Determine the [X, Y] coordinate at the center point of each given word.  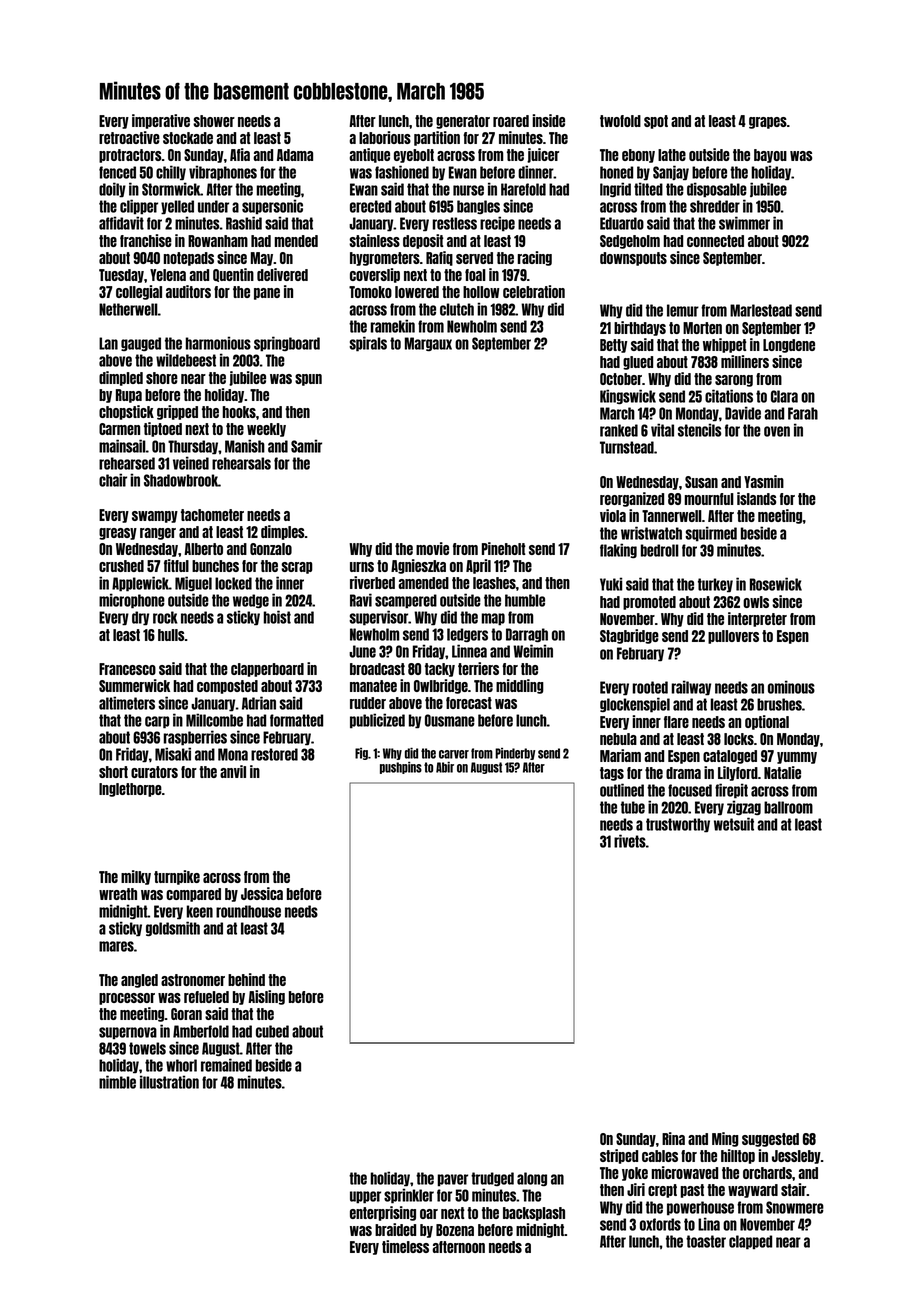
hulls [171, 635]
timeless [405, 1246]
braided [395, 1229]
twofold [620, 121]
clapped [750, 1242]
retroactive [129, 137]
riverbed [372, 582]
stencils [699, 430]
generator [463, 122]
